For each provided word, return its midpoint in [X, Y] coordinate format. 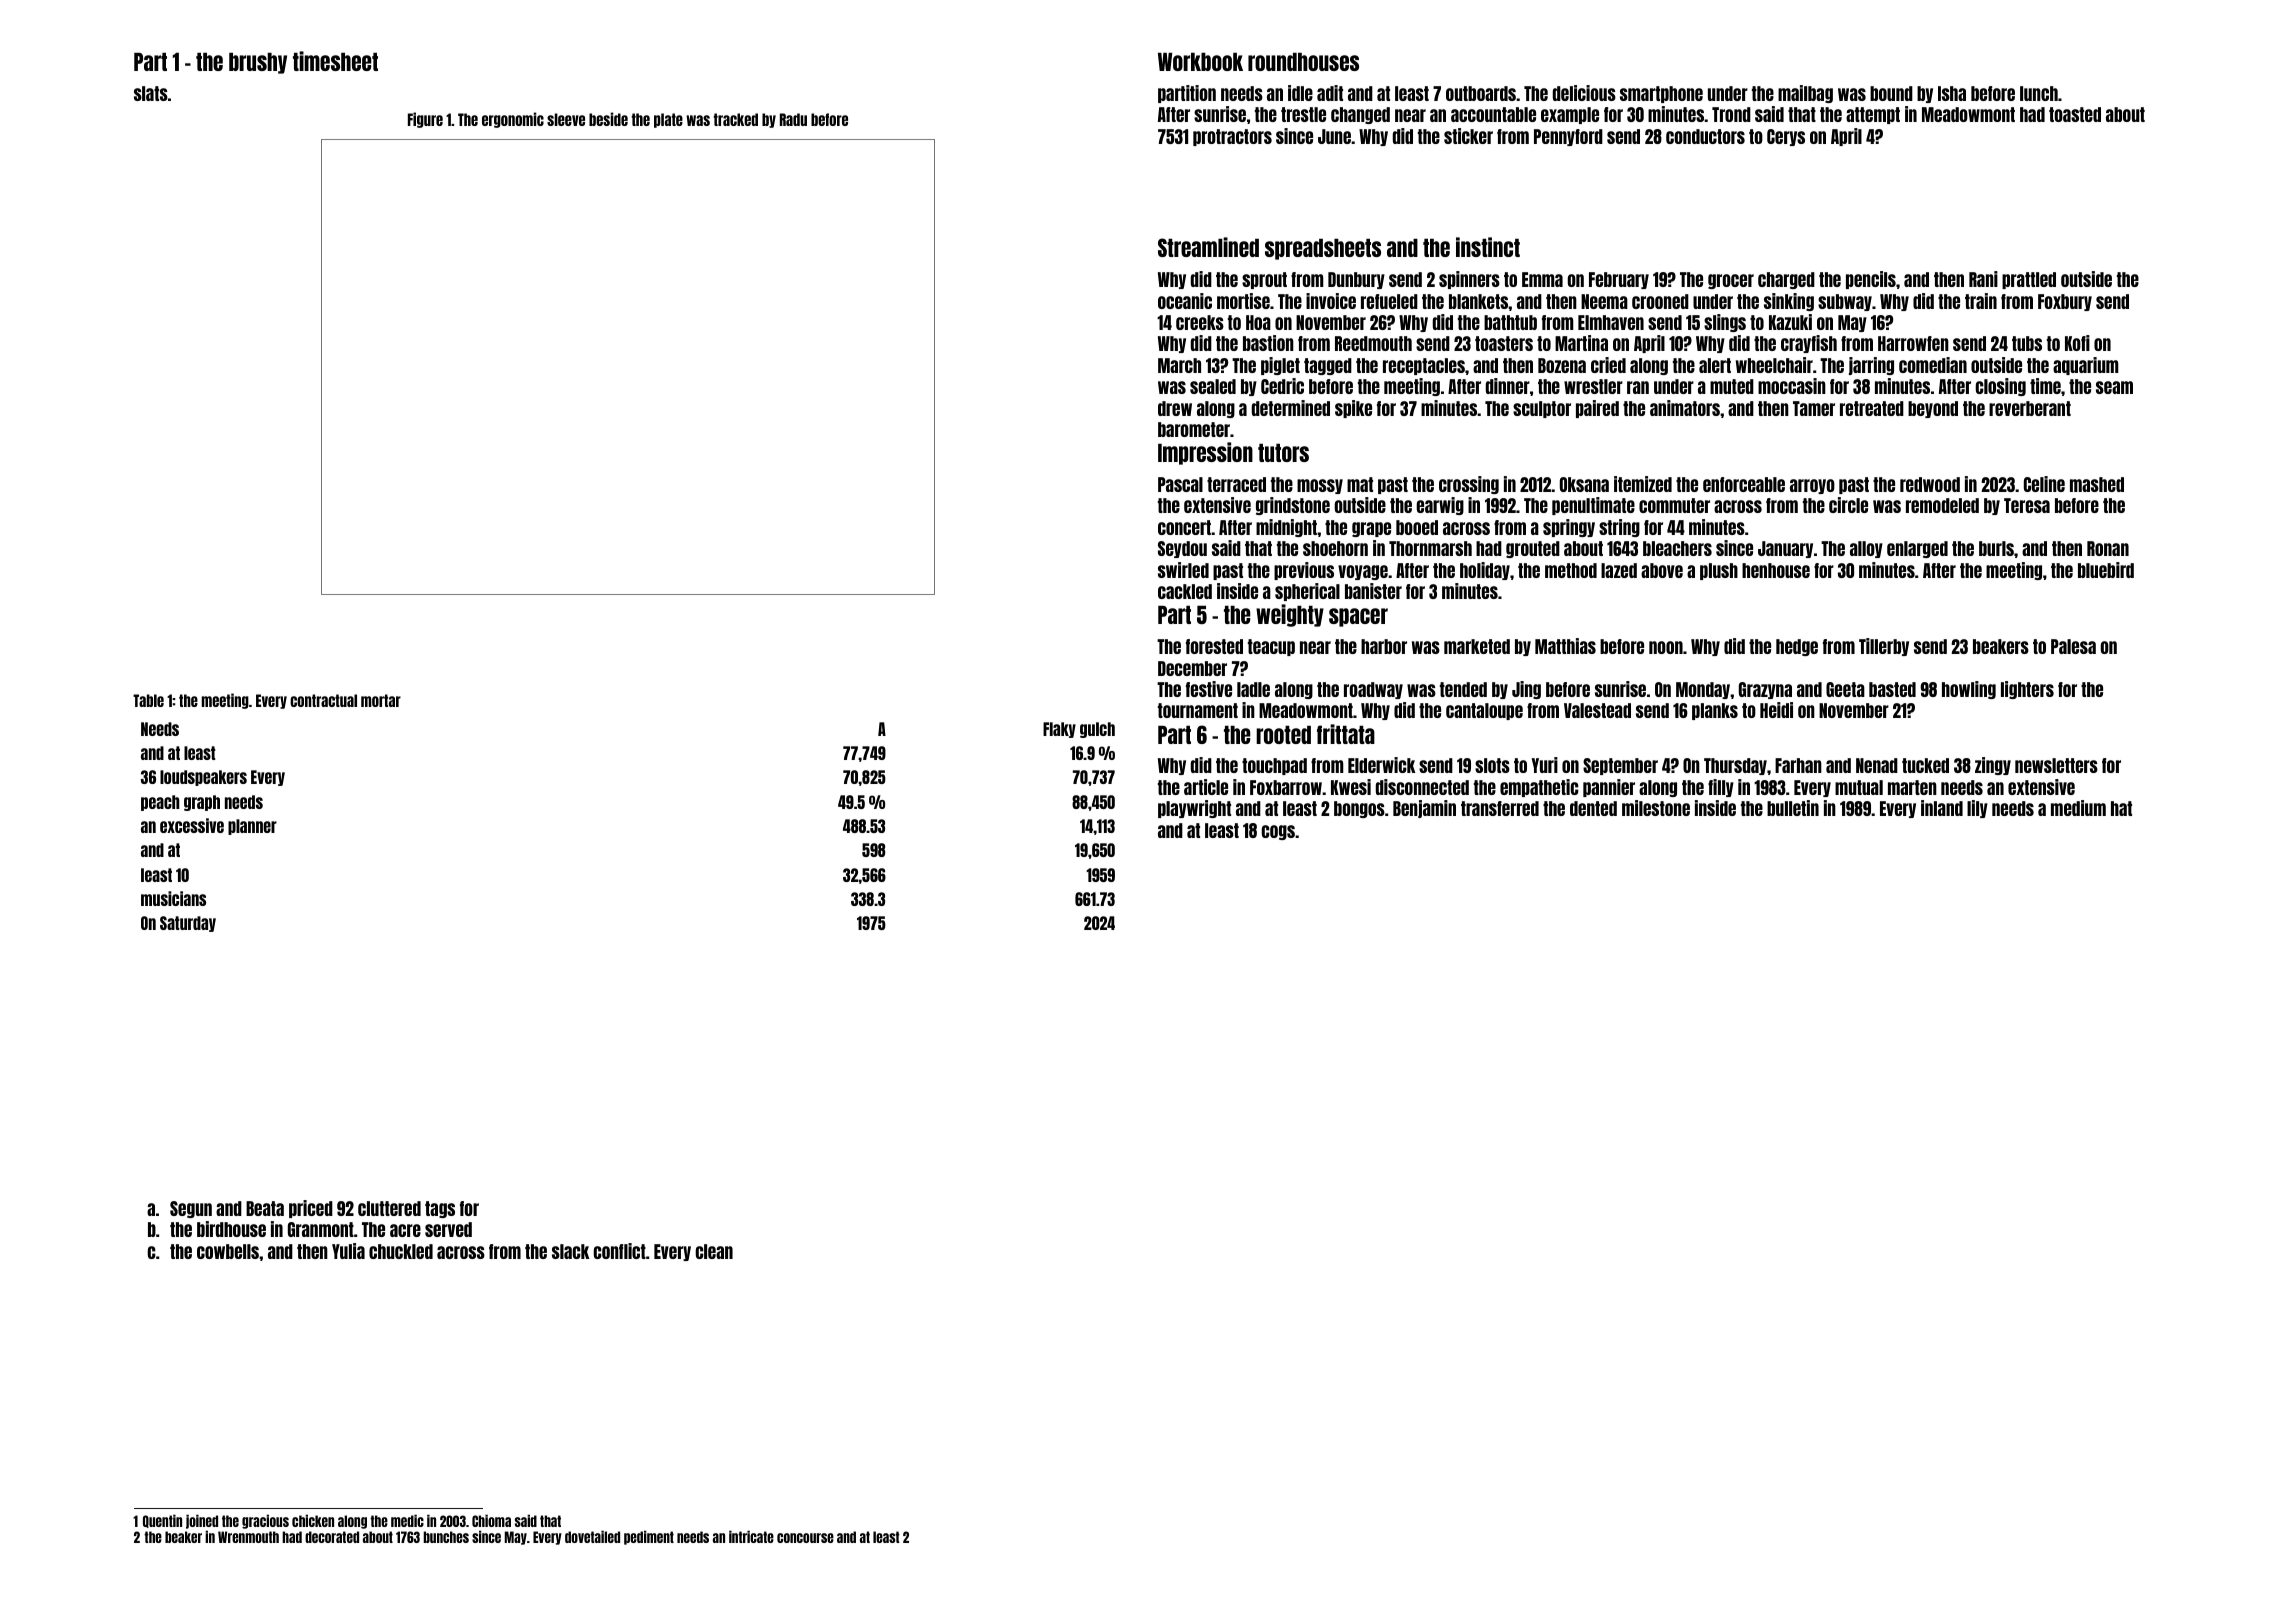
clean [714, 1251]
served [448, 1229]
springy [1569, 528]
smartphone [1661, 94]
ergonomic [513, 120]
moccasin [1792, 386]
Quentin [162, 1521]
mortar [381, 700]
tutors [1283, 453]
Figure [425, 120]
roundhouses [1303, 62]
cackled [1185, 591]
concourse [805, 1538]
